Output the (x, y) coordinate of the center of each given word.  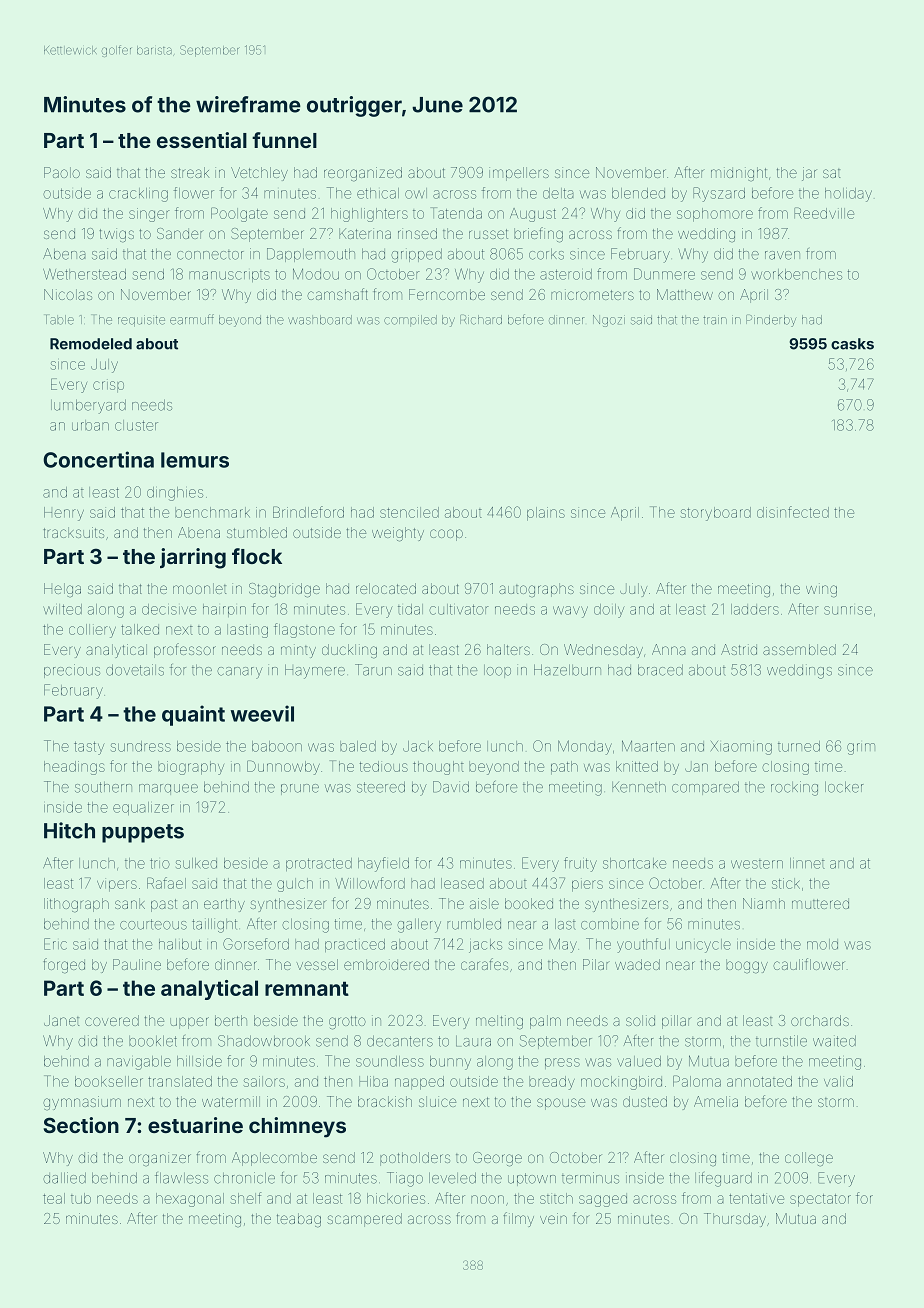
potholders (415, 1159)
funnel (284, 140)
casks (852, 344)
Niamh (764, 903)
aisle (484, 903)
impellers (519, 174)
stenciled (409, 512)
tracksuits (73, 532)
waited (834, 1041)
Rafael (166, 883)
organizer (160, 1159)
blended (638, 193)
